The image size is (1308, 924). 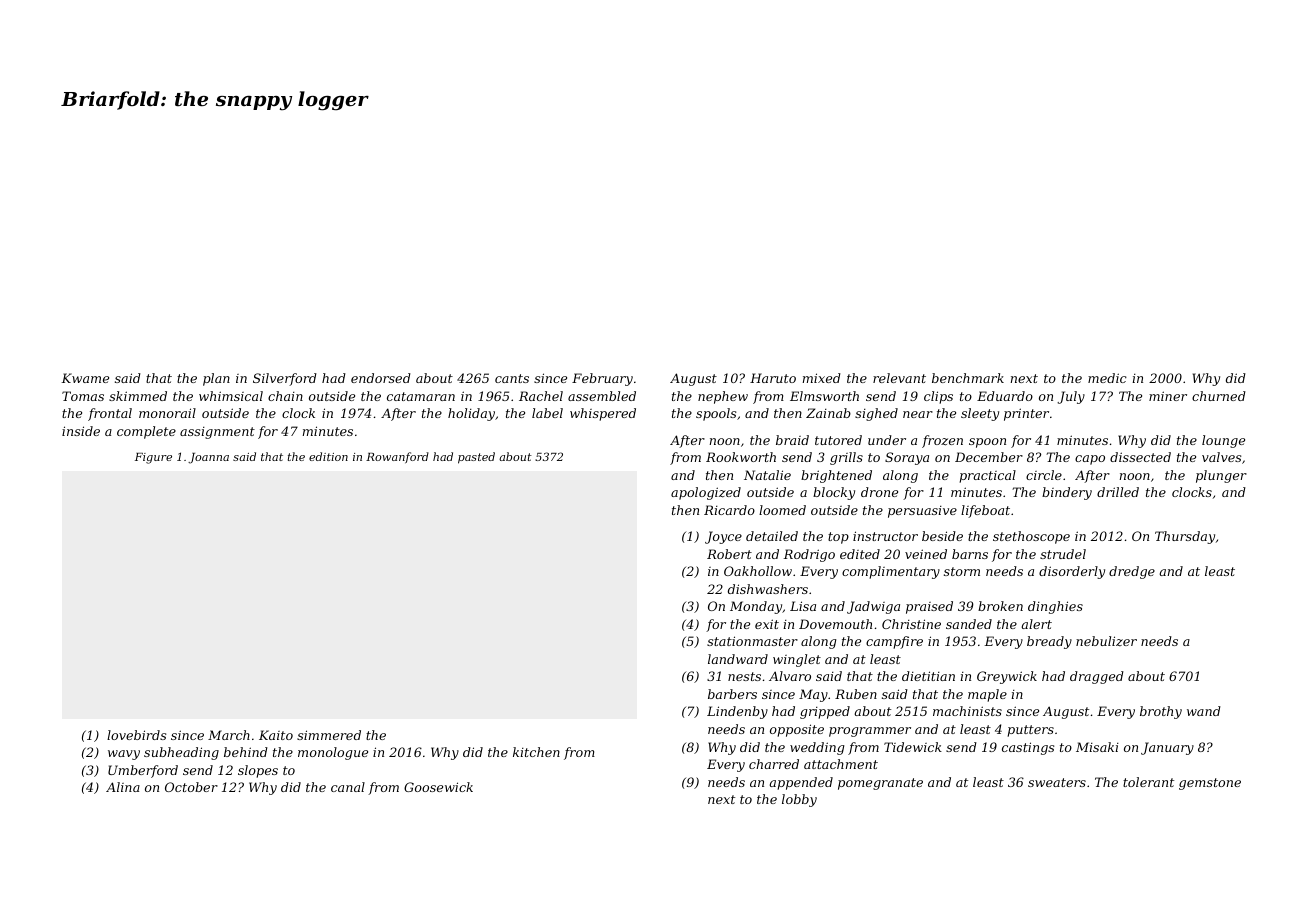 What do you see at coordinates (1118, 492) in the screenshot?
I see `drilled` at bounding box center [1118, 492].
